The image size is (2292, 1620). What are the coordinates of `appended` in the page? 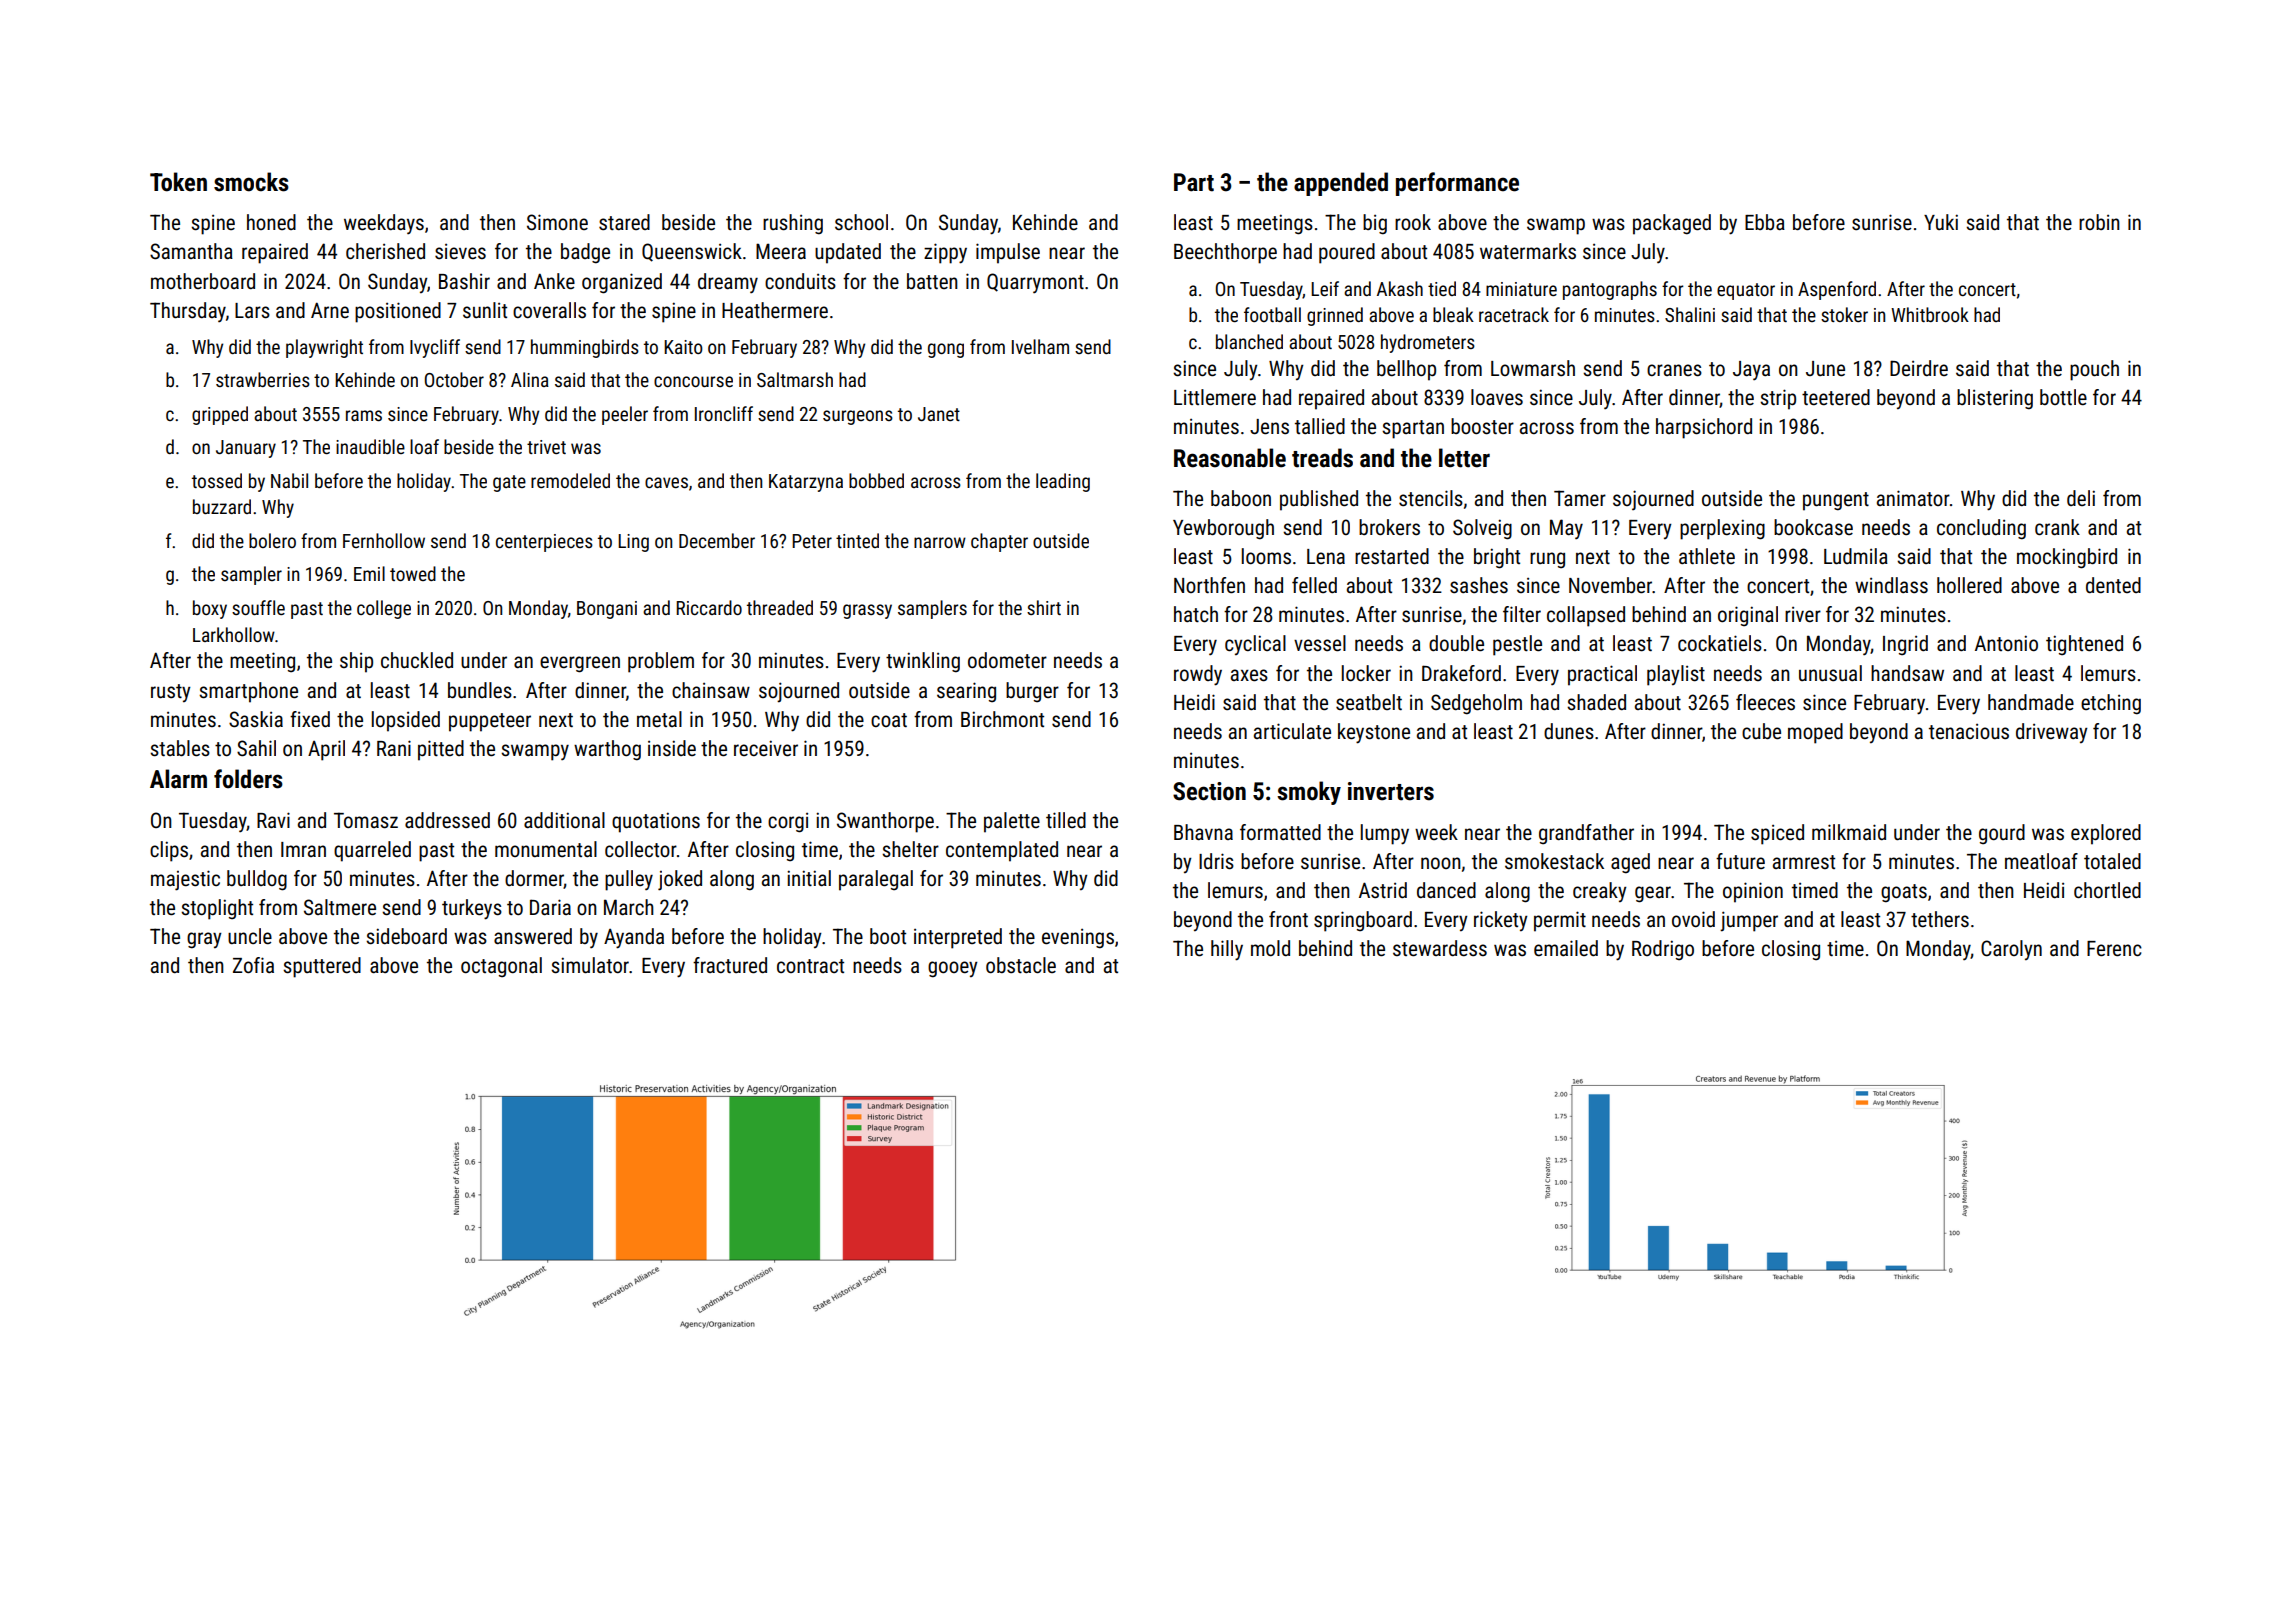 It's located at (1341, 184).
